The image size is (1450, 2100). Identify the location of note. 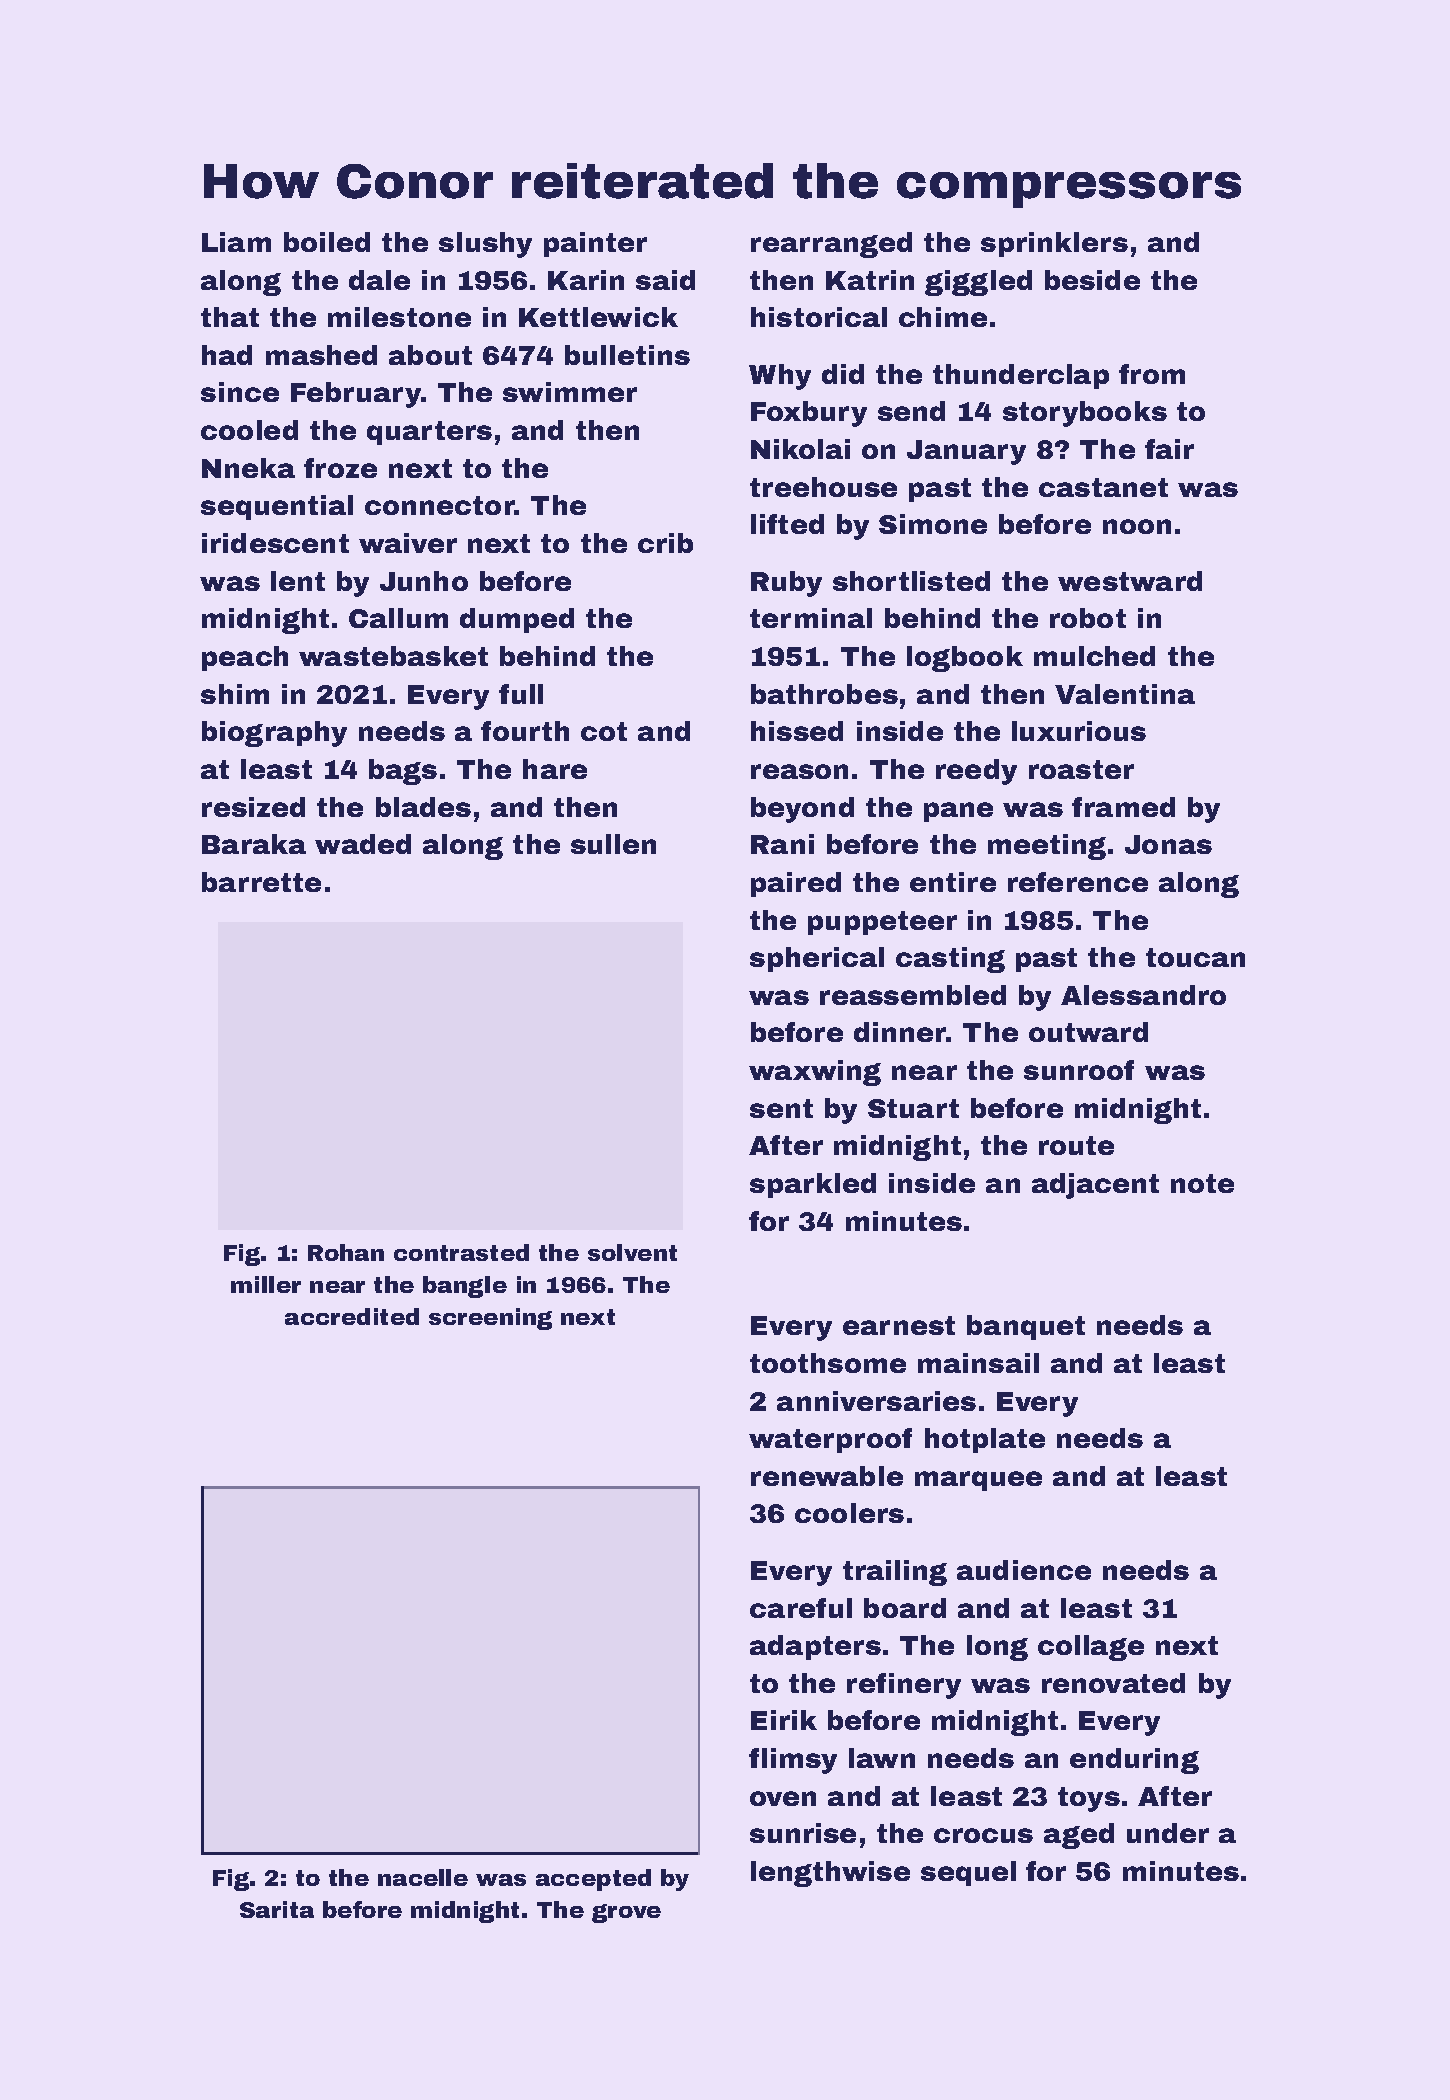
(1202, 1183).
